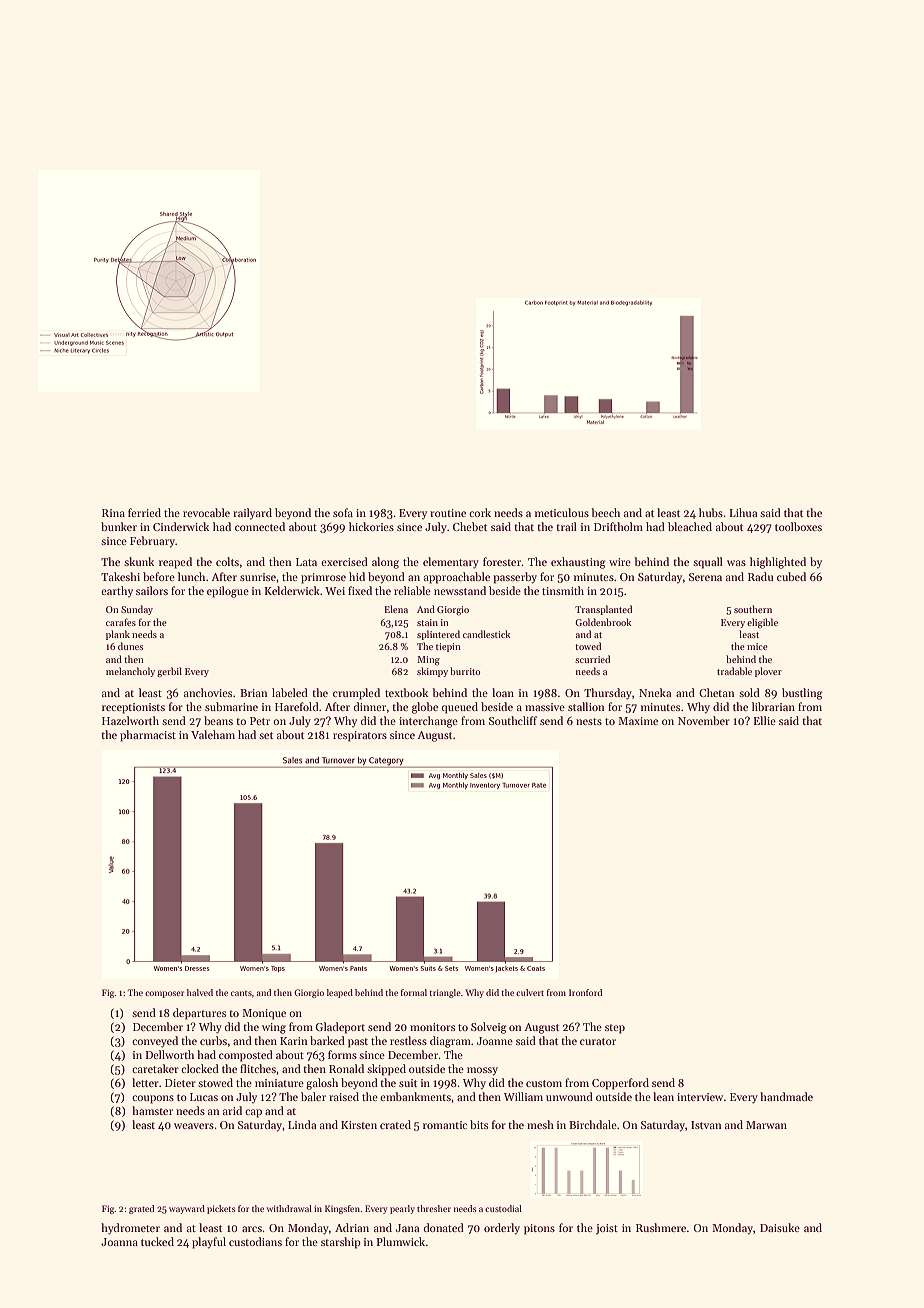  What do you see at coordinates (164, 994) in the image?
I see `composer` at bounding box center [164, 994].
